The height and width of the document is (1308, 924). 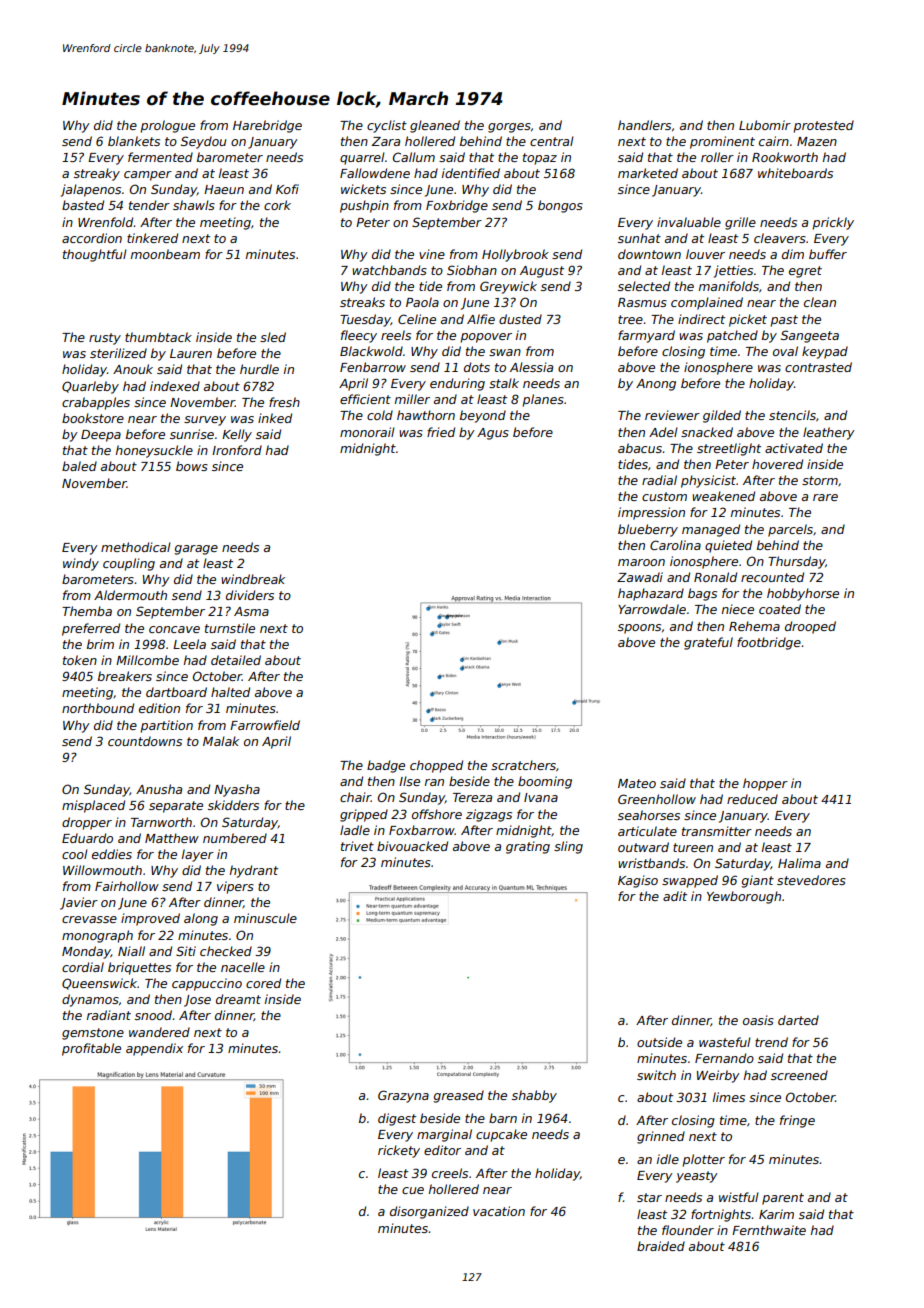 I want to click on Harebridge, so click(x=267, y=126).
